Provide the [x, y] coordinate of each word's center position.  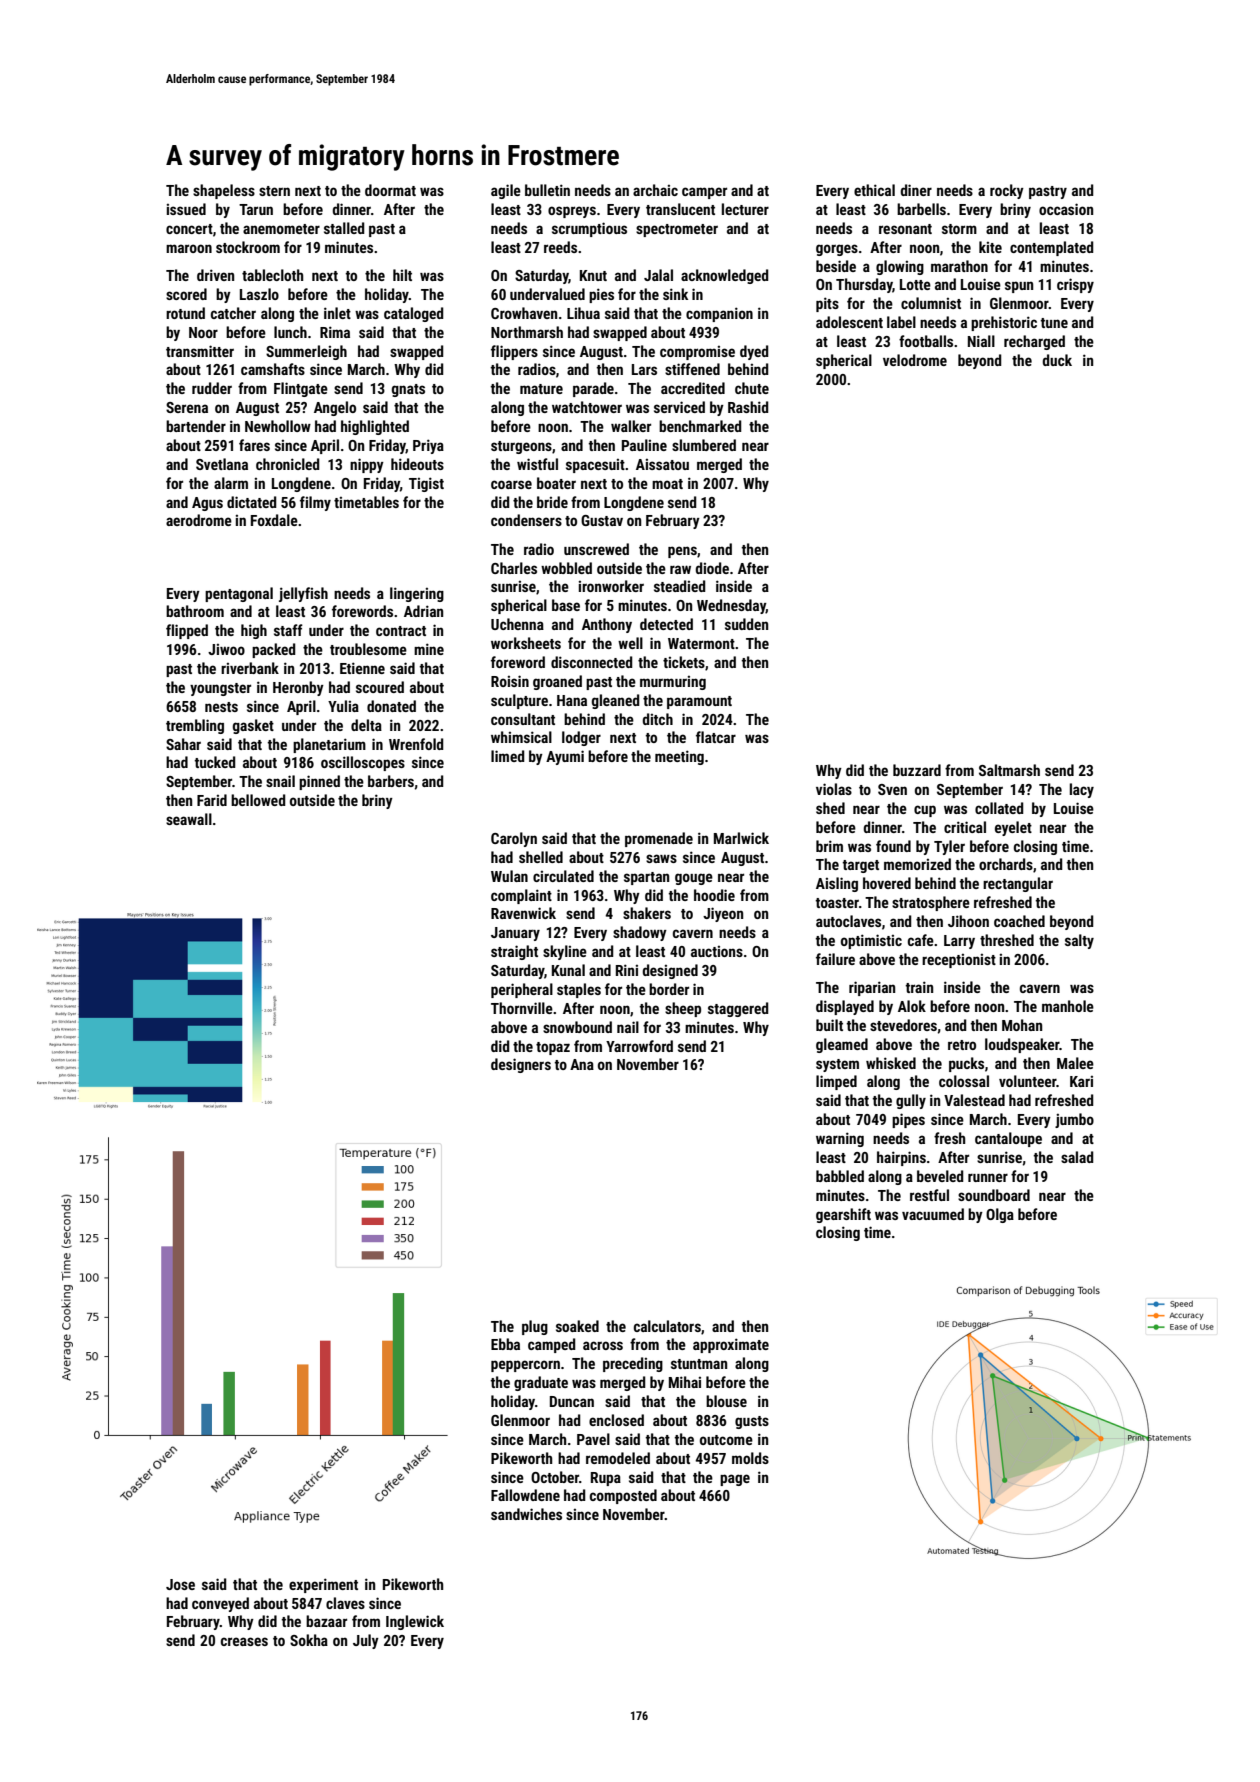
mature [541, 389]
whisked [891, 1063]
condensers [526, 520]
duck [1057, 360]
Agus [207, 504]
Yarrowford [639, 1046]
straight [514, 952]
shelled [541, 857]
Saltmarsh [1009, 770]
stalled [344, 228]
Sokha [309, 1640]
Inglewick [415, 1622]
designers [521, 1065]
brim [829, 846]
